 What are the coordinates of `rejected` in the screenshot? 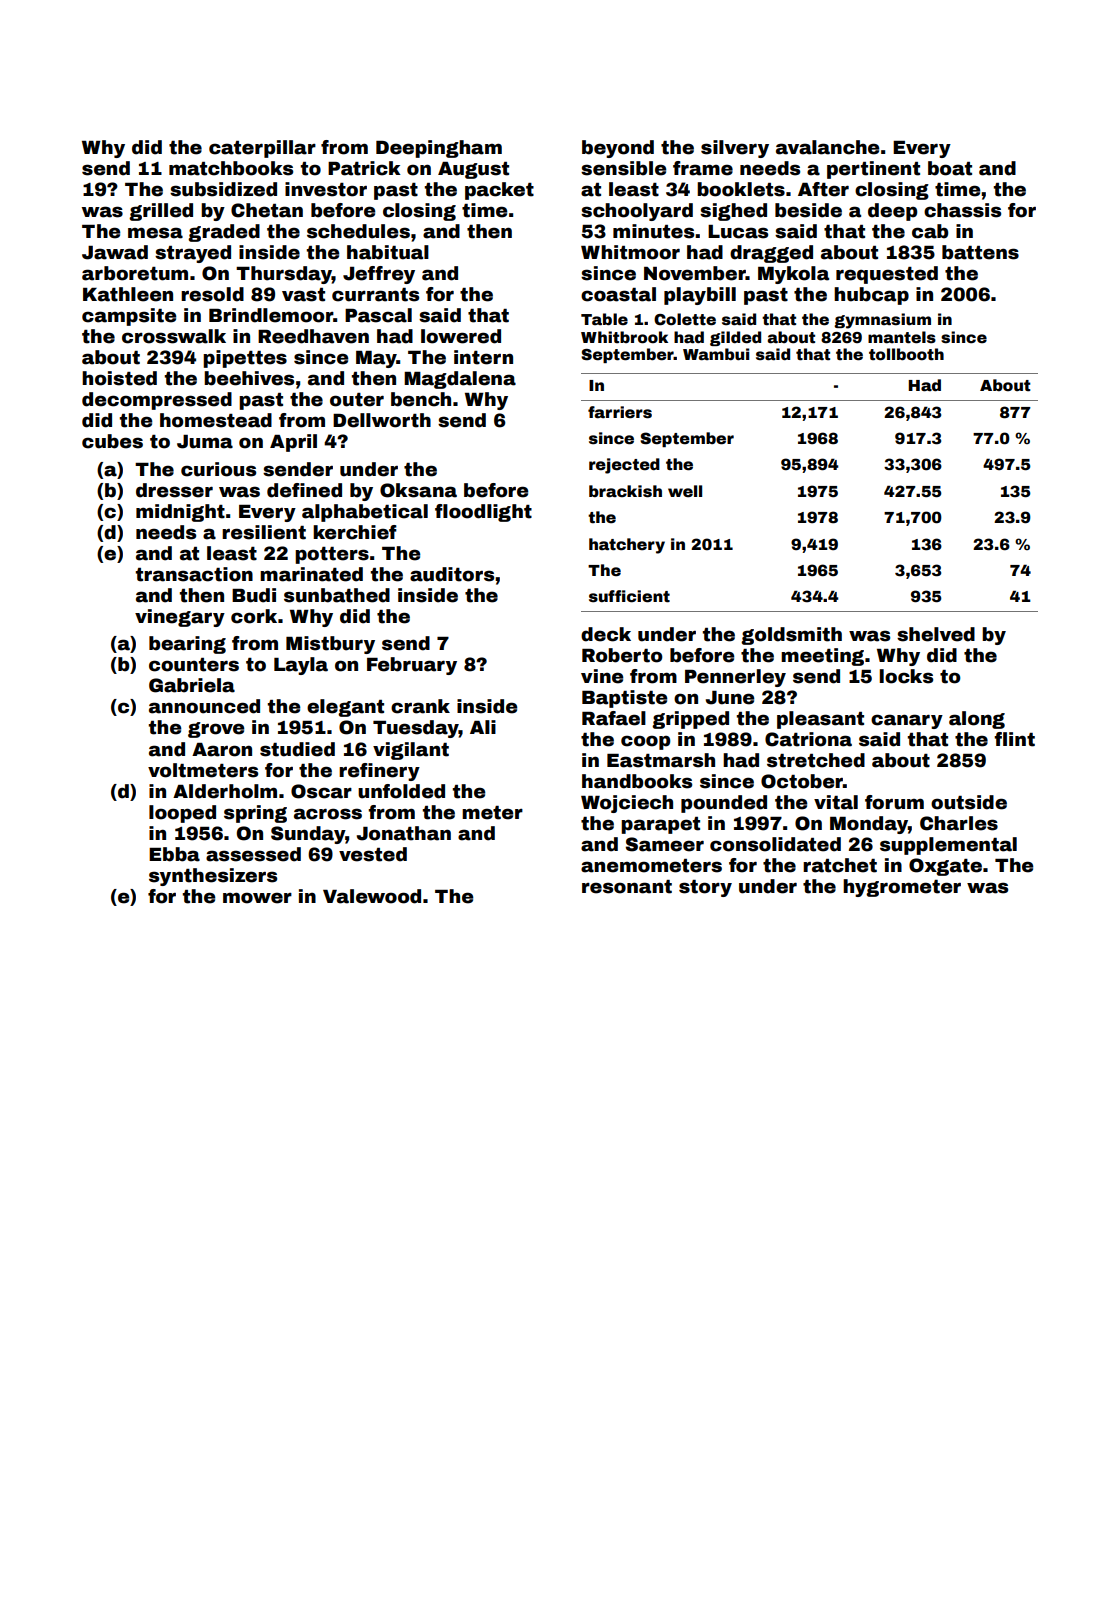 It's located at (624, 466).
